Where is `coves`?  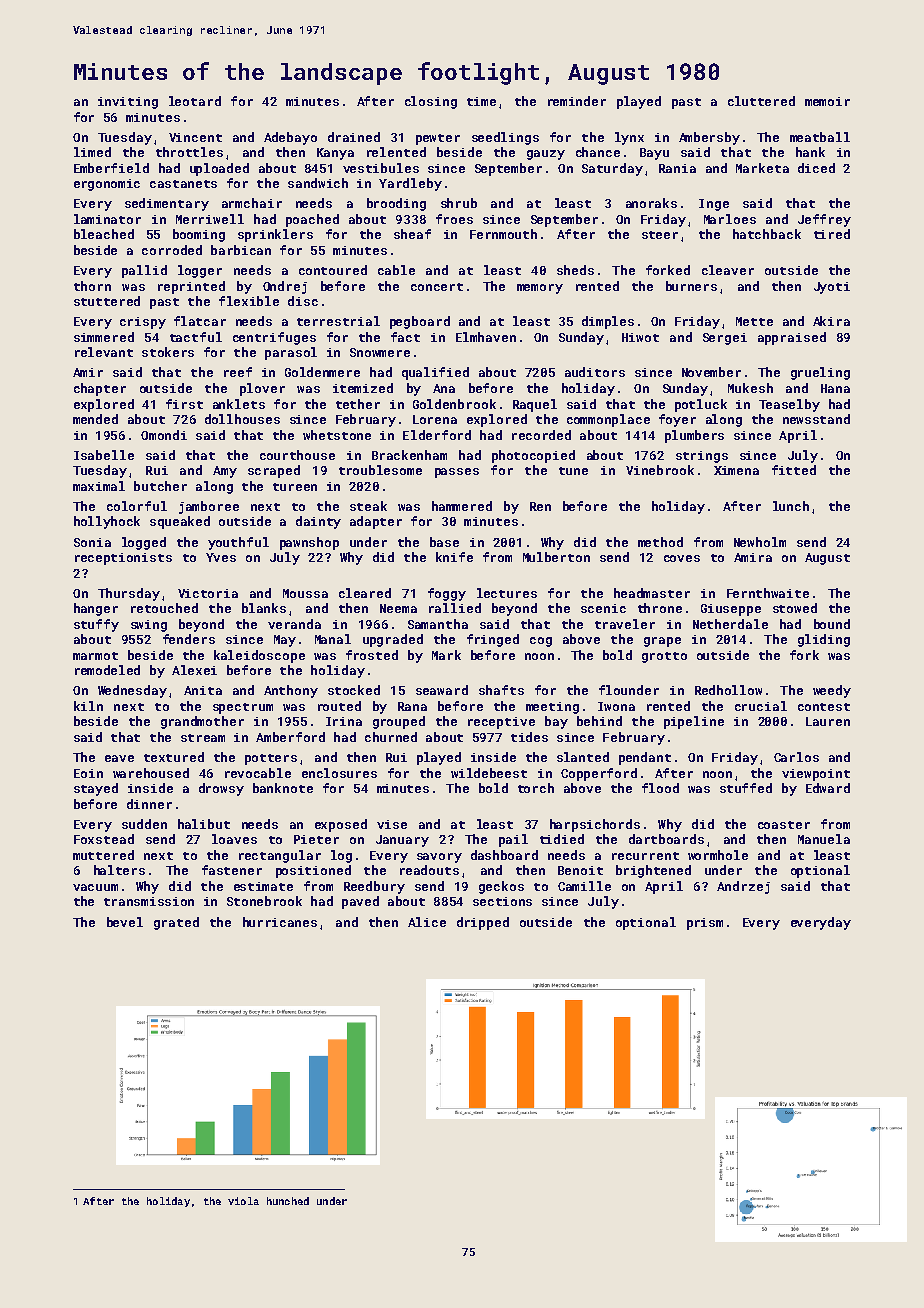 coves is located at coordinates (682, 558).
